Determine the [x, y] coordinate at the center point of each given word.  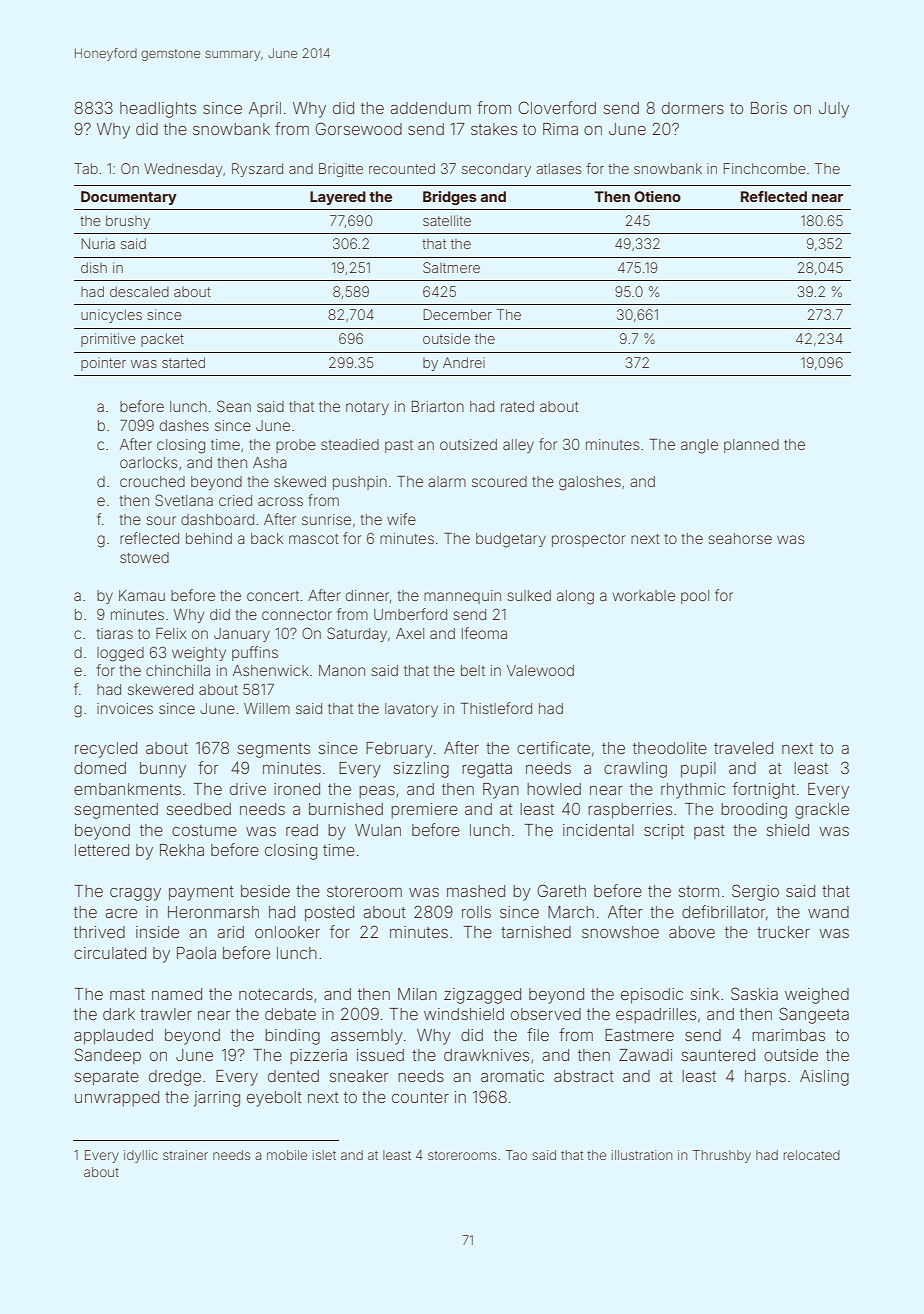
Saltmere [451, 267]
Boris [769, 108]
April [265, 109]
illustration [642, 1155]
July [834, 110]
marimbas [788, 1035]
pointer [103, 364]
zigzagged [482, 996]
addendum [431, 108]
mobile [287, 1155]
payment [201, 893]
